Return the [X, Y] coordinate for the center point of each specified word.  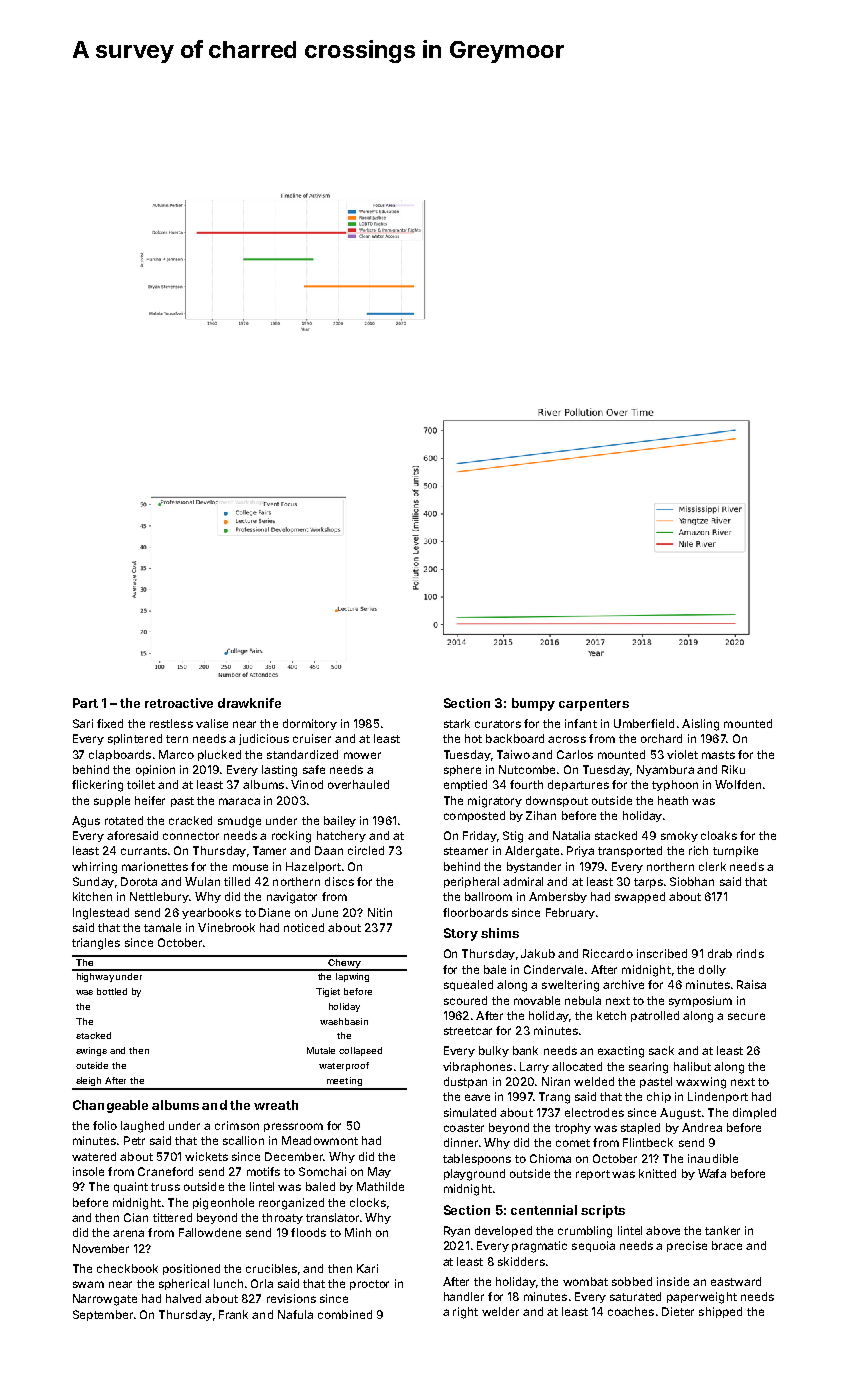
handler [464, 1296]
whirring [94, 868]
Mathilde [380, 1186]
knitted [657, 1173]
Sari [83, 723]
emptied [465, 785]
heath [673, 800]
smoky [679, 836]
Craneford [165, 1171]
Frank [233, 1314]
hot [473, 738]
